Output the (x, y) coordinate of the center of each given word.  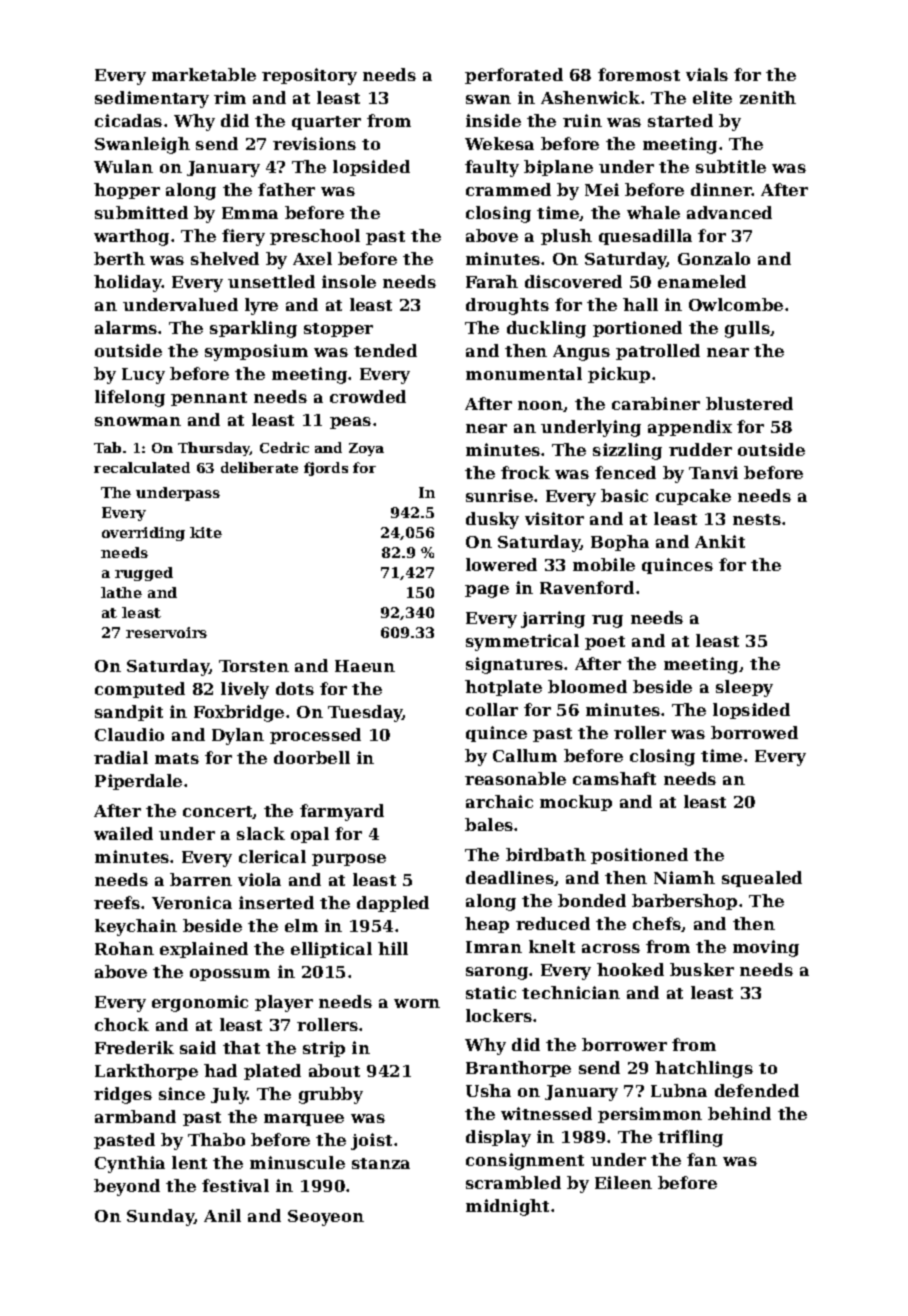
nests (757, 519)
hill (393, 948)
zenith (768, 97)
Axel (312, 258)
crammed (508, 189)
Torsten (254, 666)
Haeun (365, 666)
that (241, 1047)
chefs (657, 923)
